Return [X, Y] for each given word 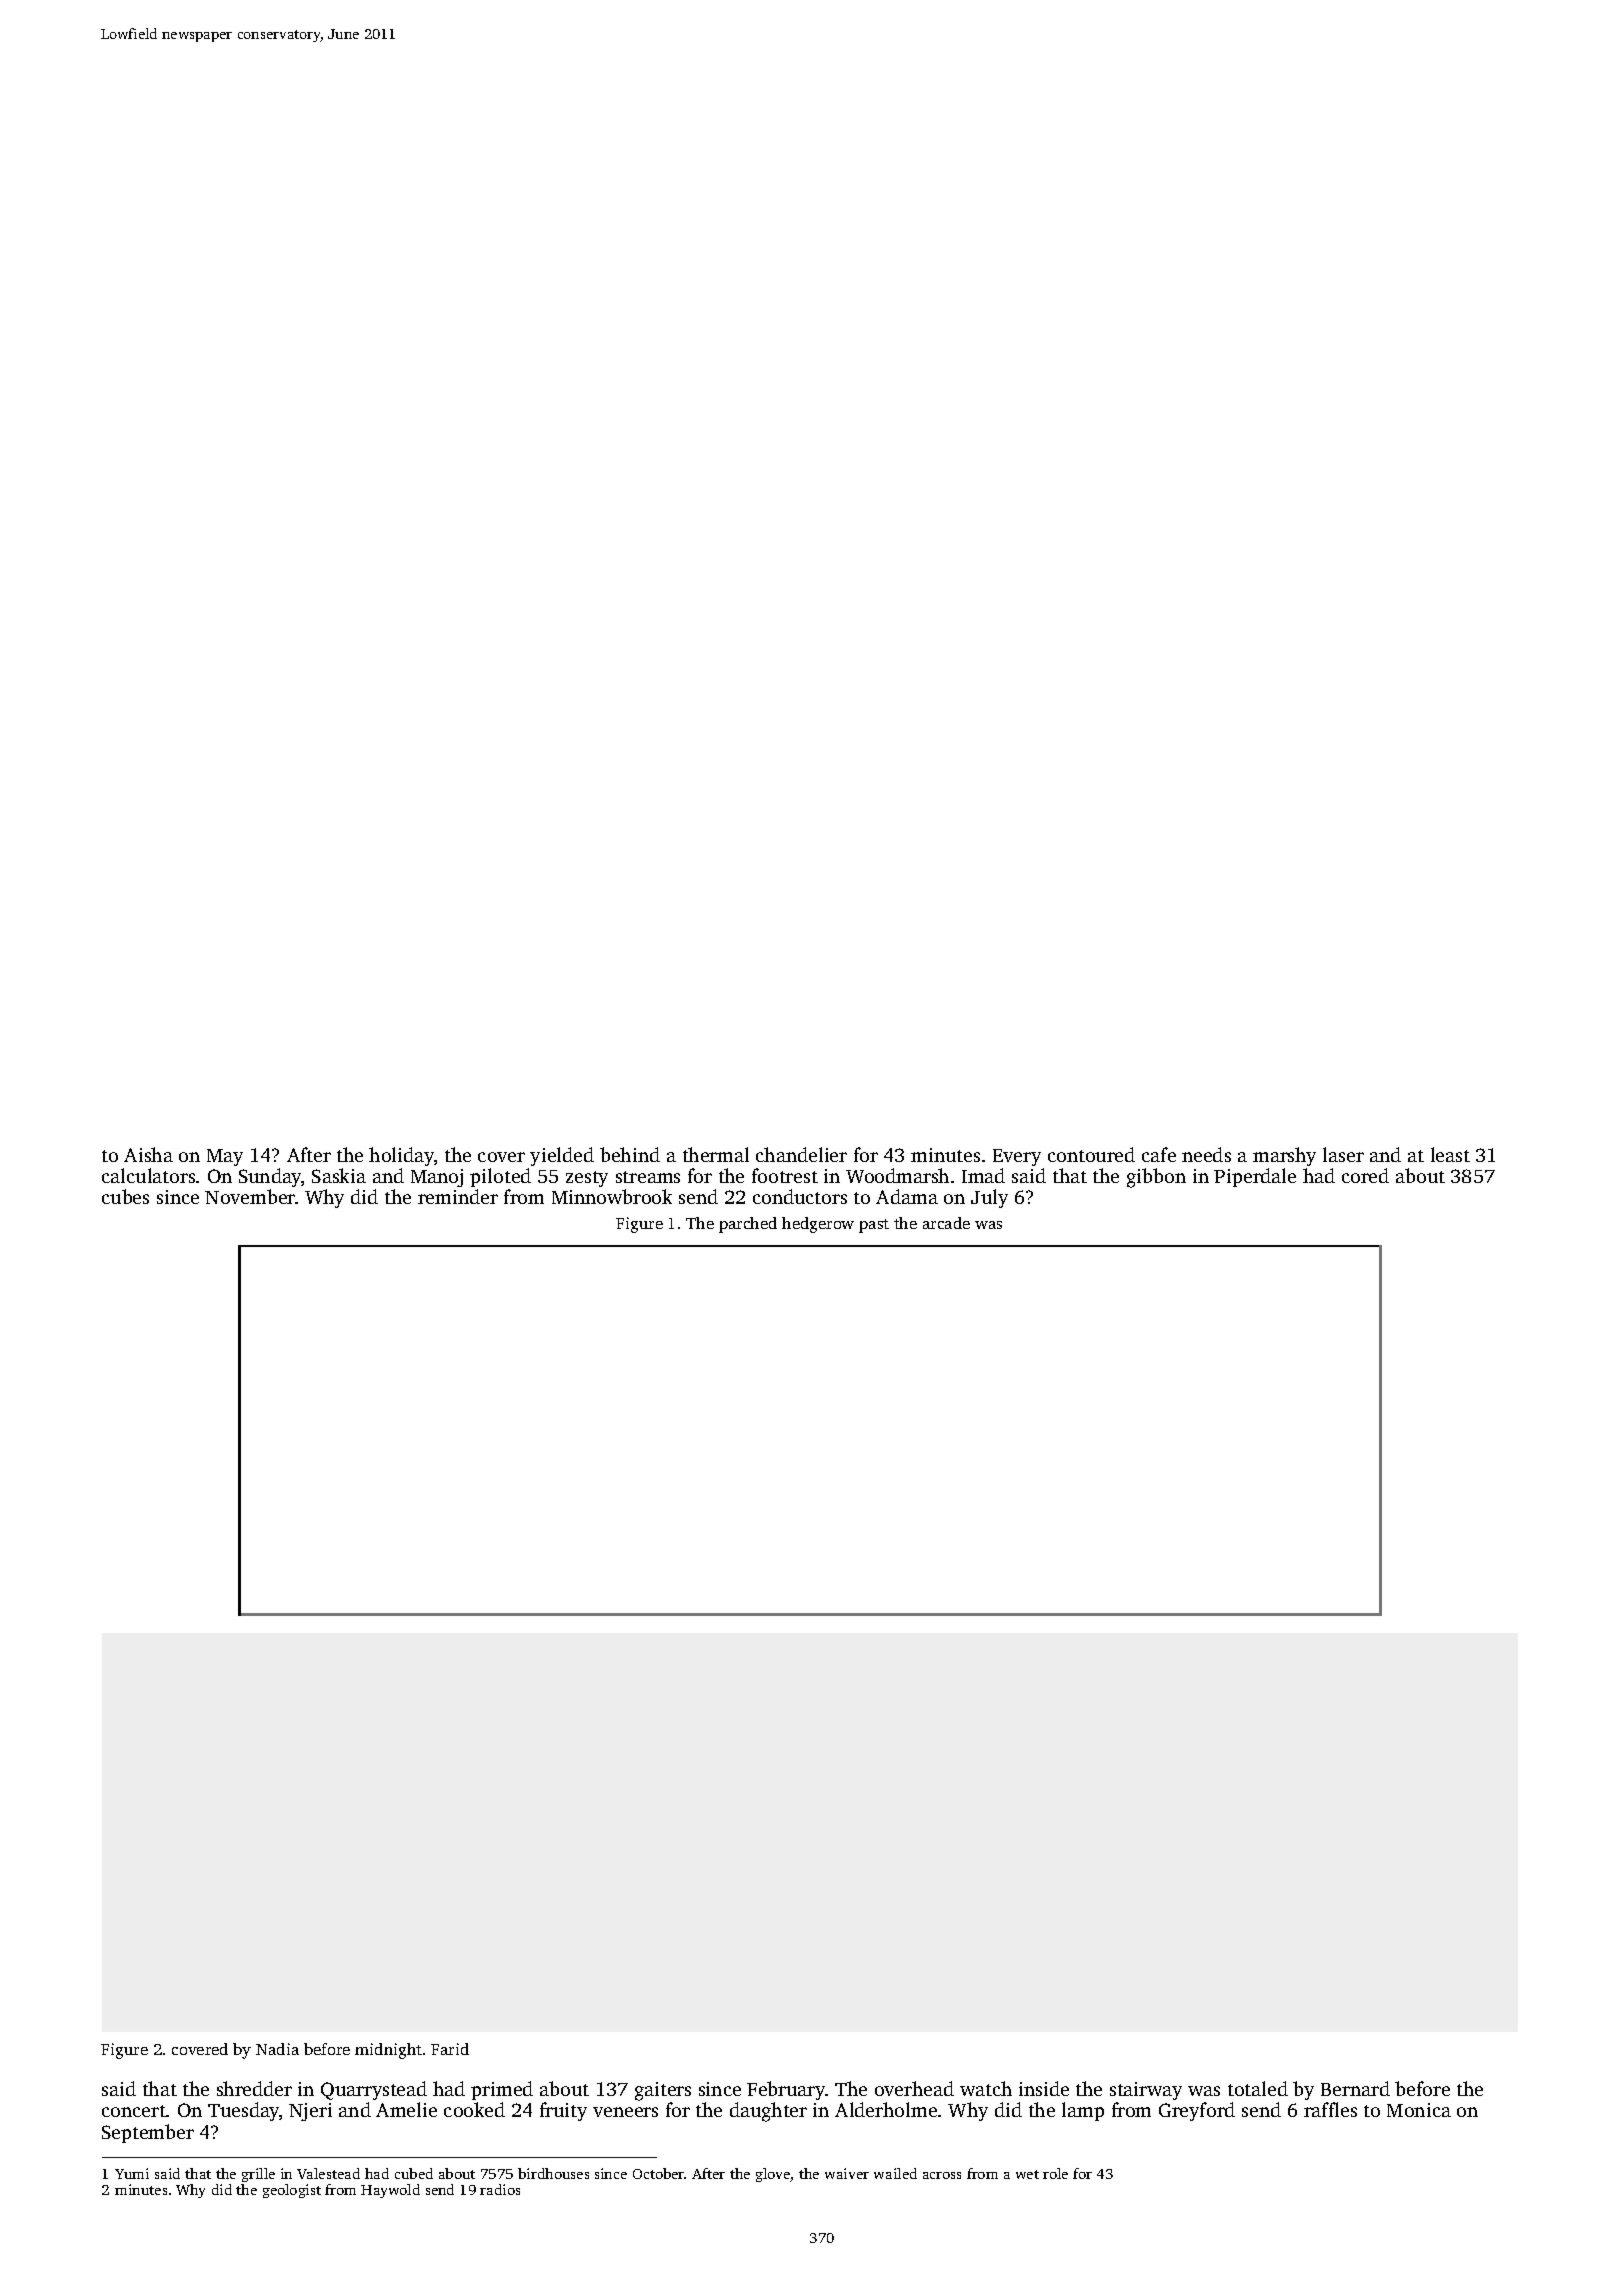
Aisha [148, 1154]
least [1450, 1154]
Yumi [132, 2173]
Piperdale [1255, 1177]
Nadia [277, 2049]
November [250, 1196]
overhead [914, 2088]
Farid [450, 2049]
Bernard [1355, 2088]
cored [1365, 1175]
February [786, 2090]
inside [1044, 2088]
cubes [125, 1196]
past [874, 1226]
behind [630, 1154]
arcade [946, 1223]
